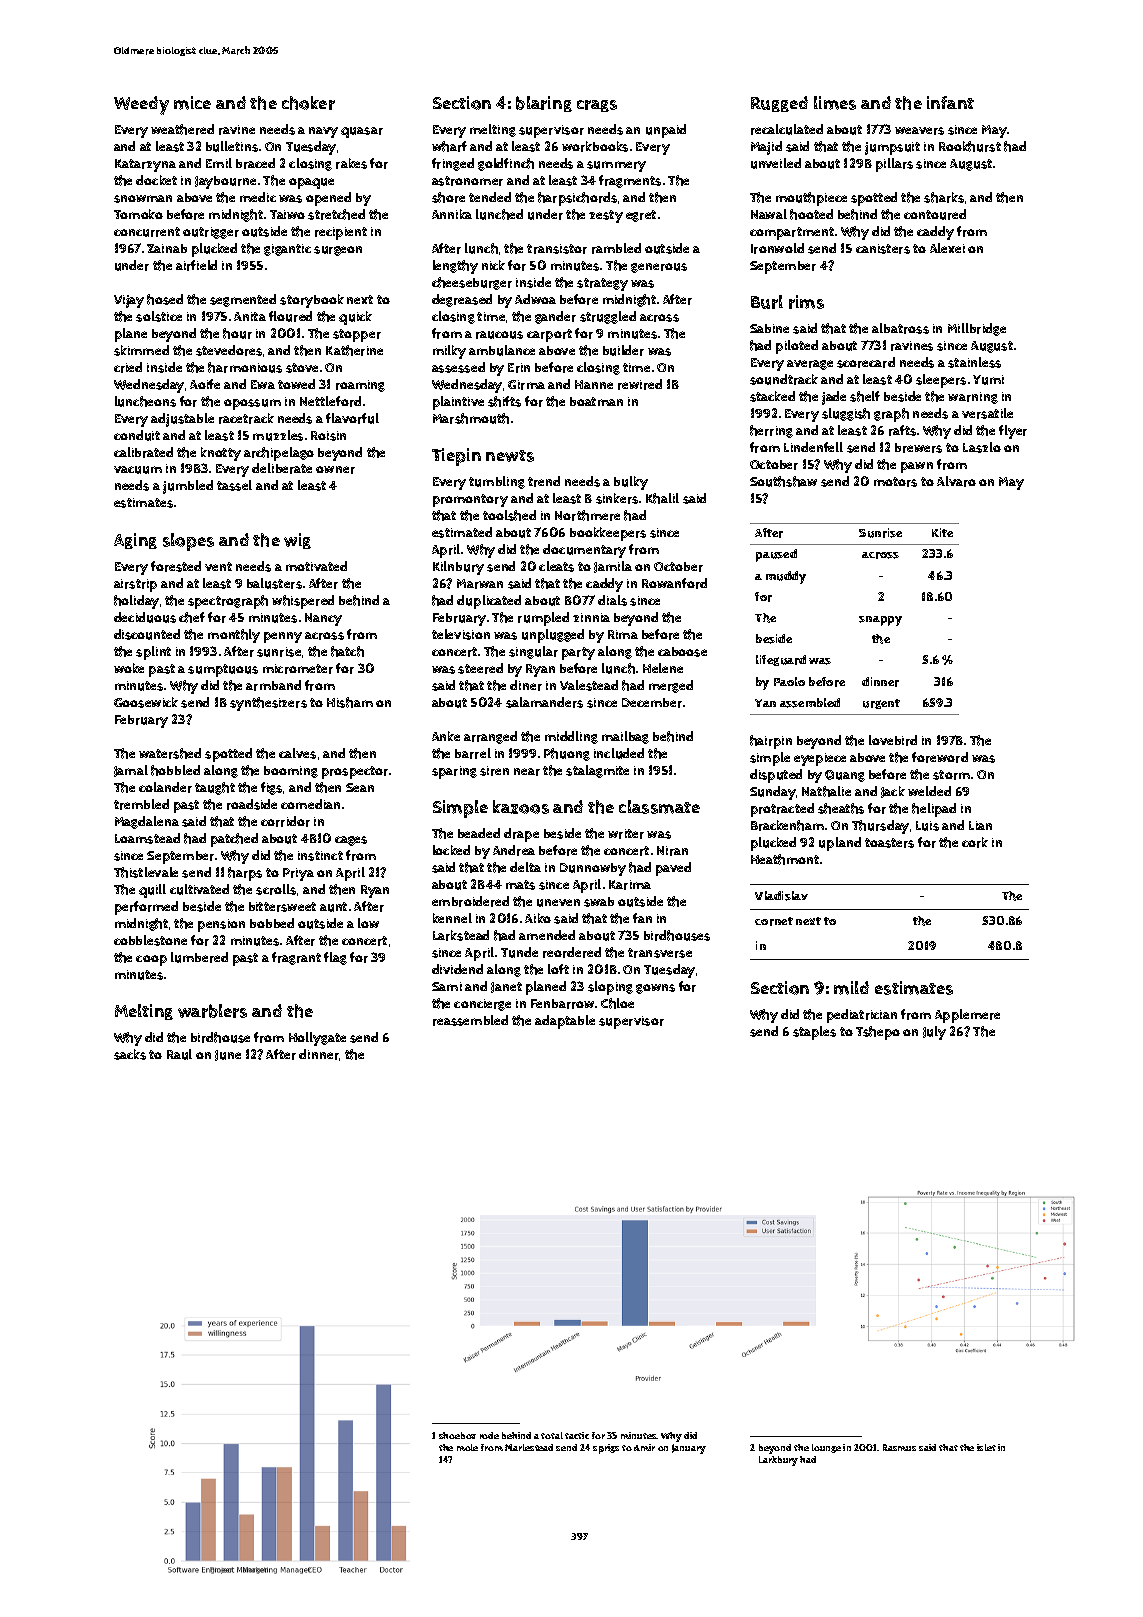 The width and height of the page is (1143, 1617). What do you see at coordinates (947, 248) in the page?
I see `Alexei` at bounding box center [947, 248].
